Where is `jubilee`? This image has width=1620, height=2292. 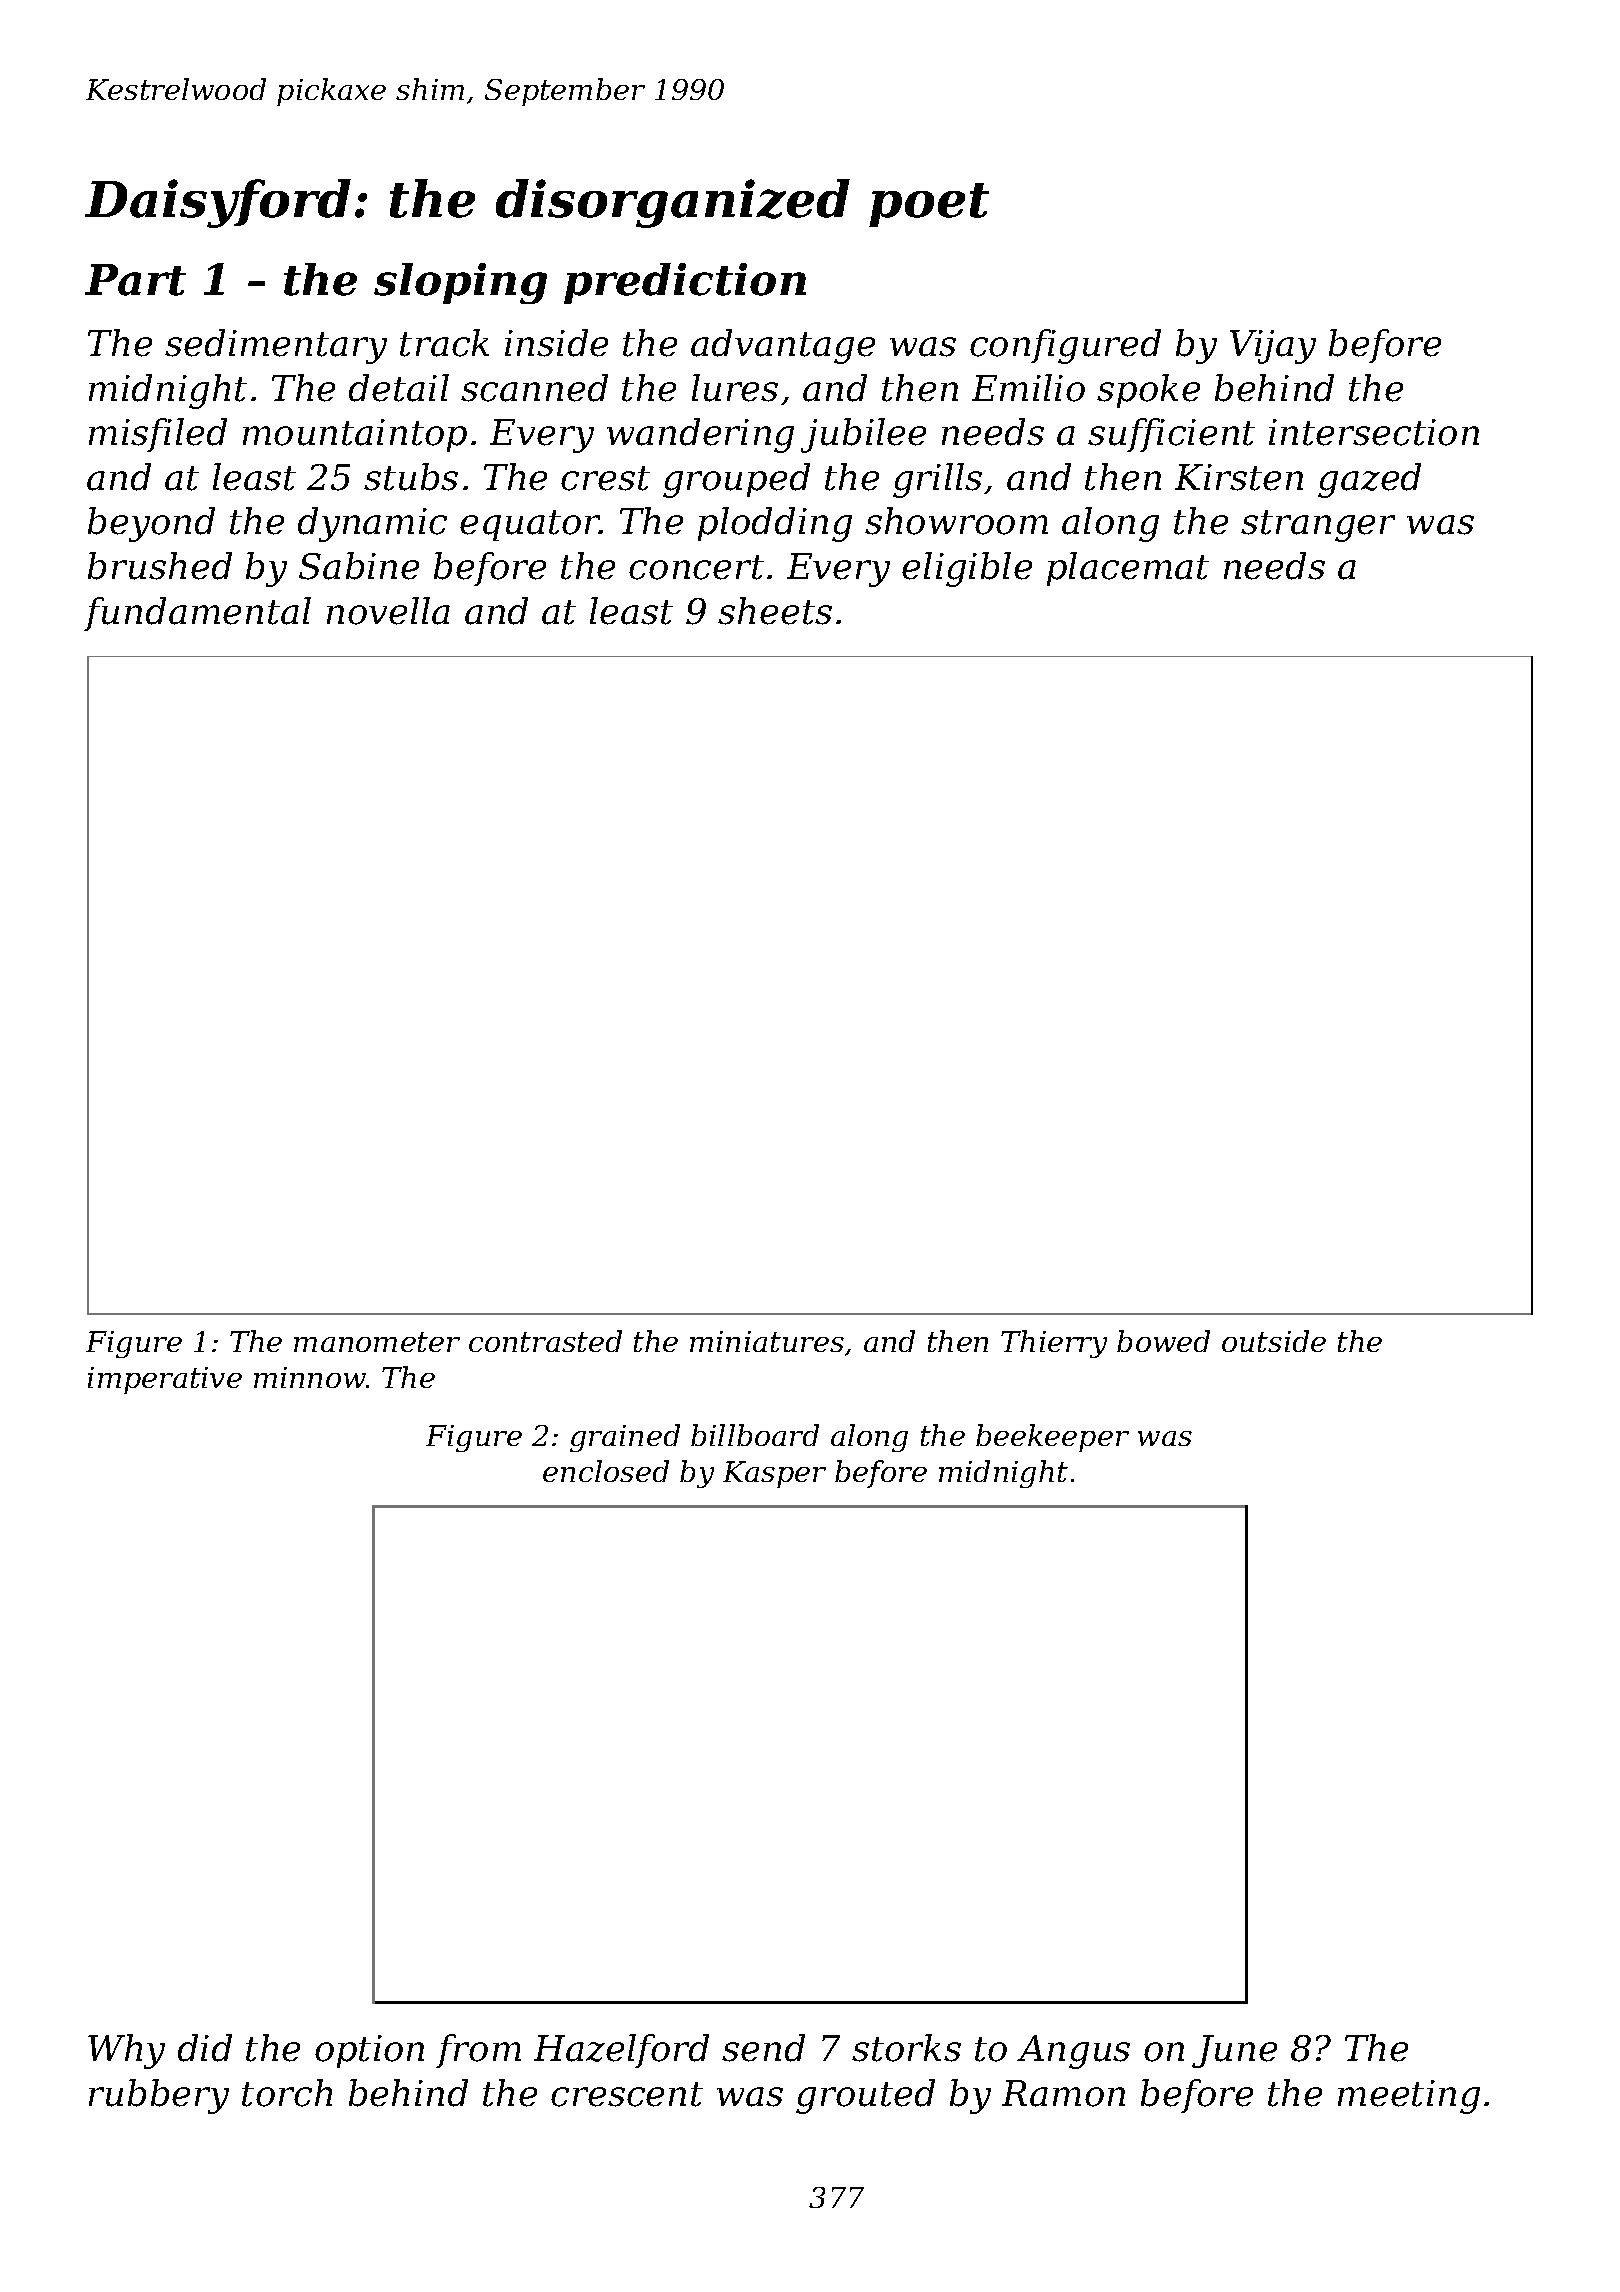 jubilee is located at coordinates (863, 435).
